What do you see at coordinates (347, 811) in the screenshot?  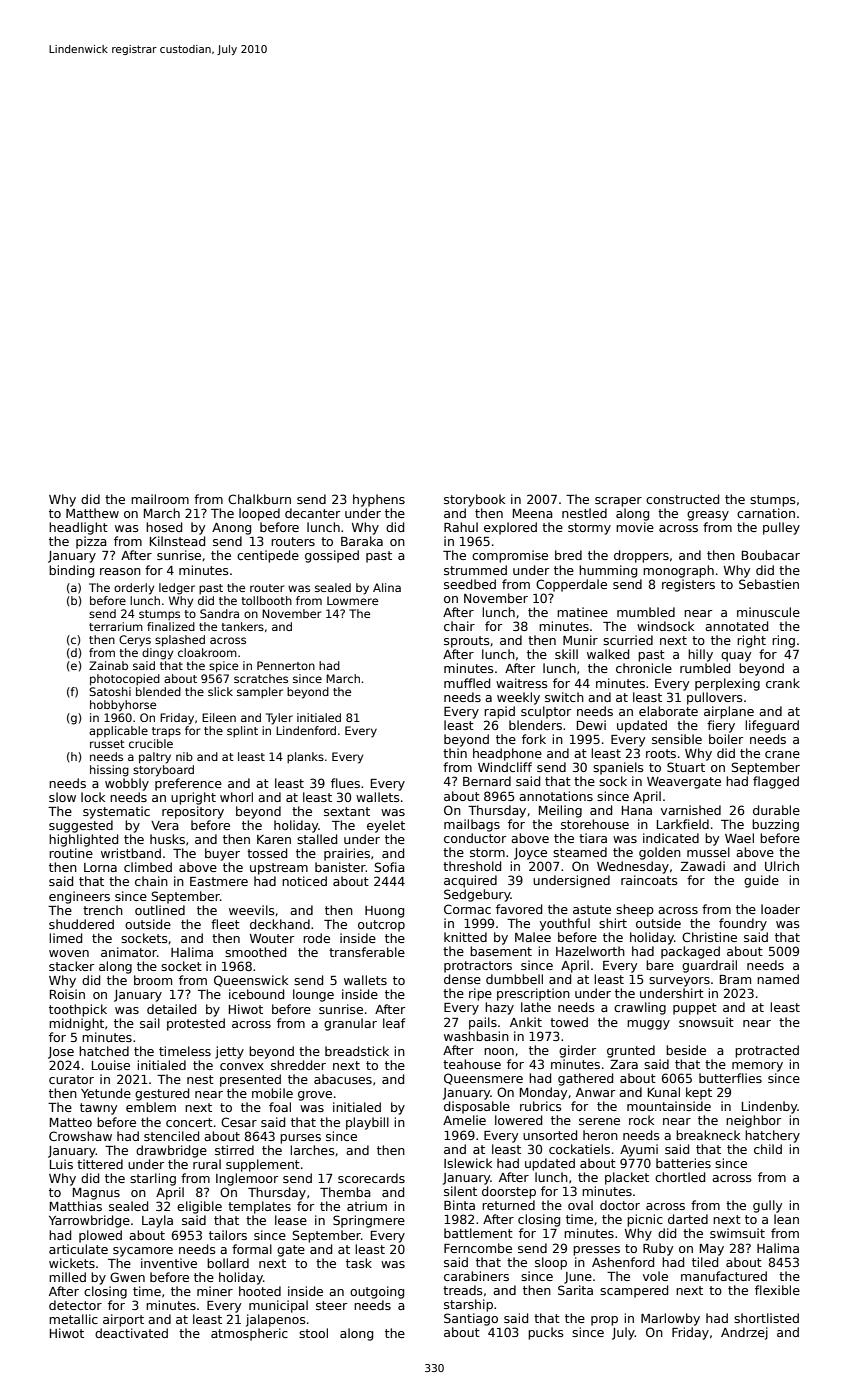 I see `sextant` at bounding box center [347, 811].
